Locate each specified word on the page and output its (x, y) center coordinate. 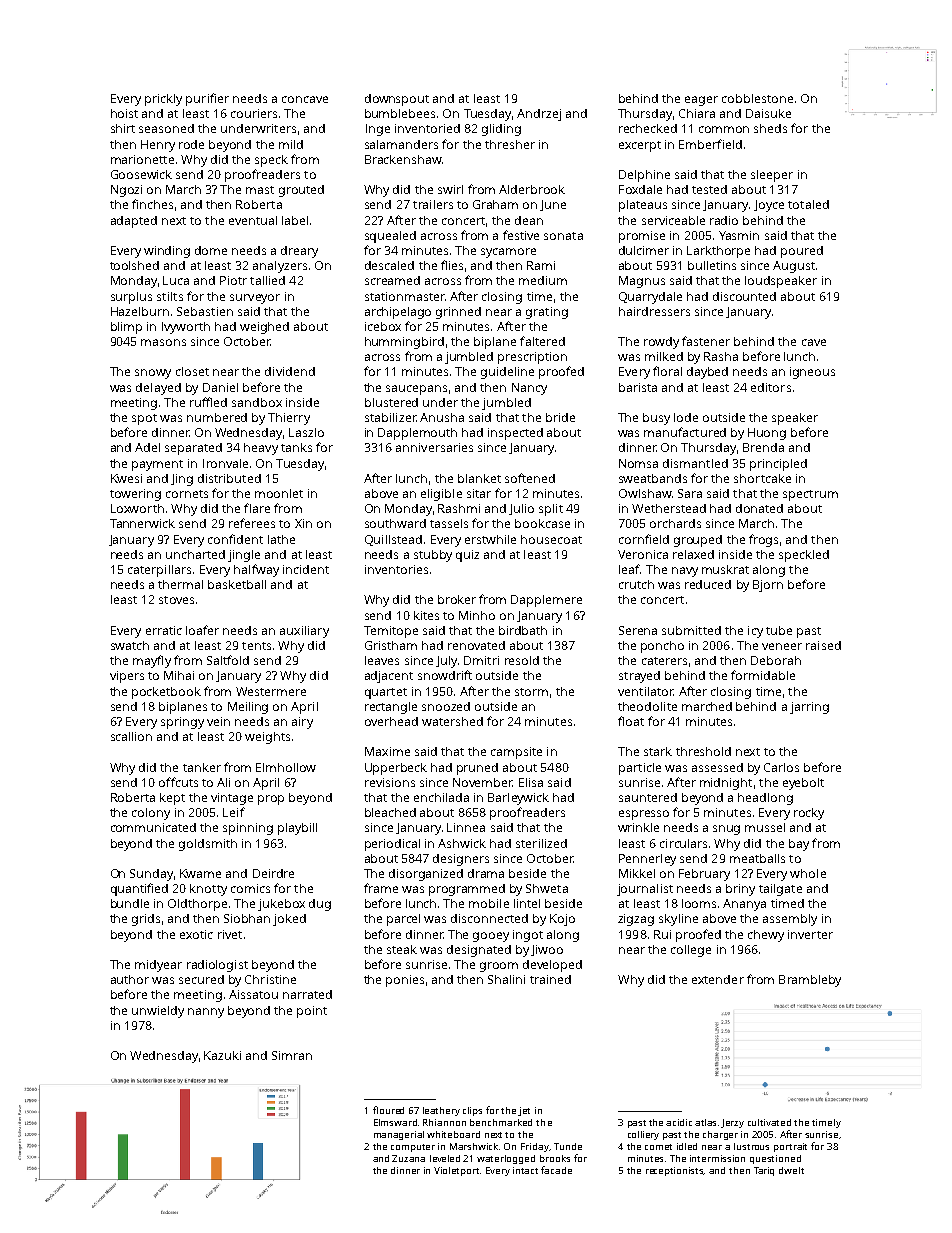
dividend (290, 371)
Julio (521, 509)
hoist (124, 113)
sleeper (772, 176)
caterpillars (159, 571)
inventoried (427, 128)
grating (547, 313)
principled (778, 465)
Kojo (562, 920)
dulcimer (644, 250)
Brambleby (810, 981)
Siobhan (247, 918)
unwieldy (158, 1012)
